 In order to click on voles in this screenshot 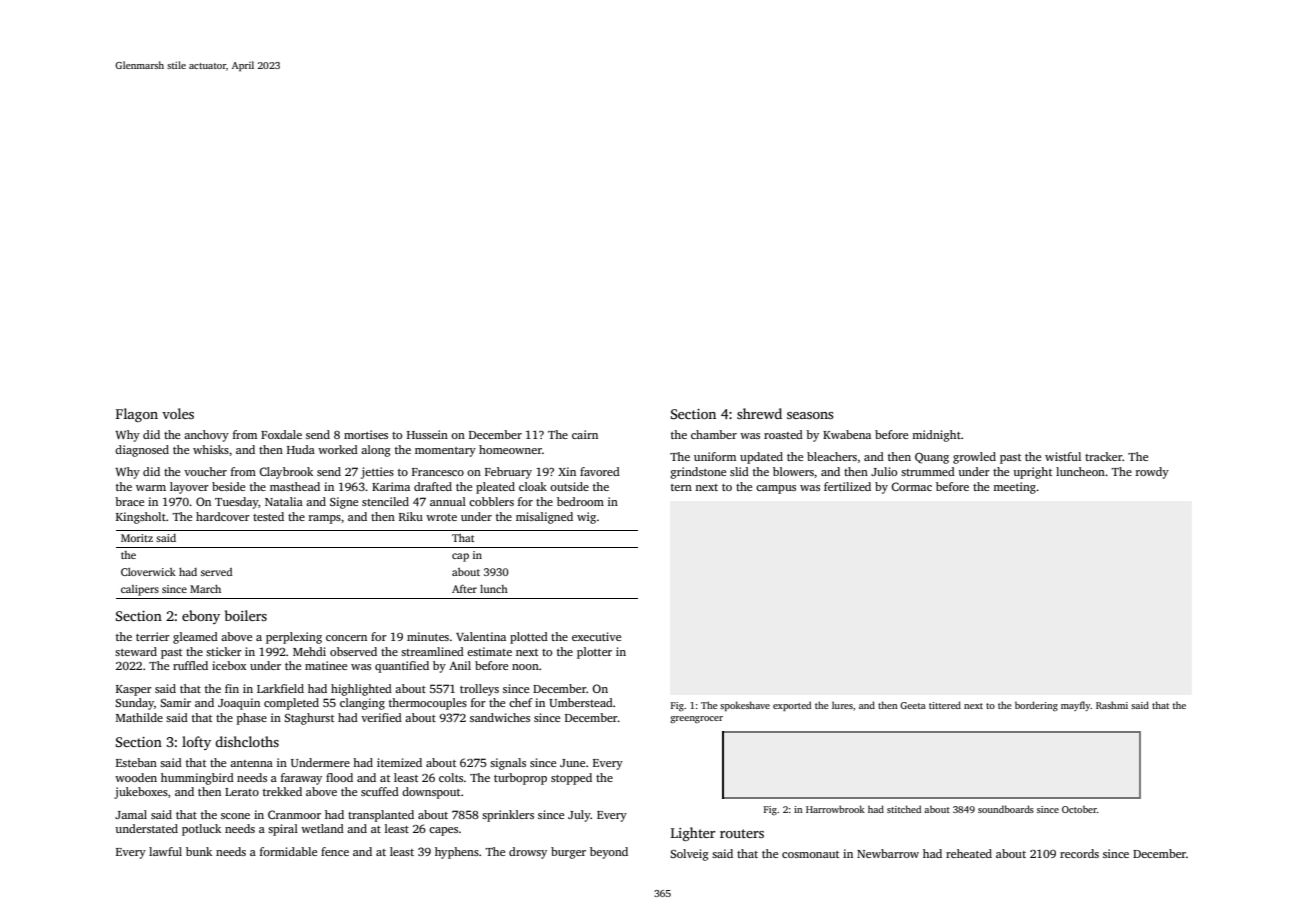, I will do `click(178, 413)`.
